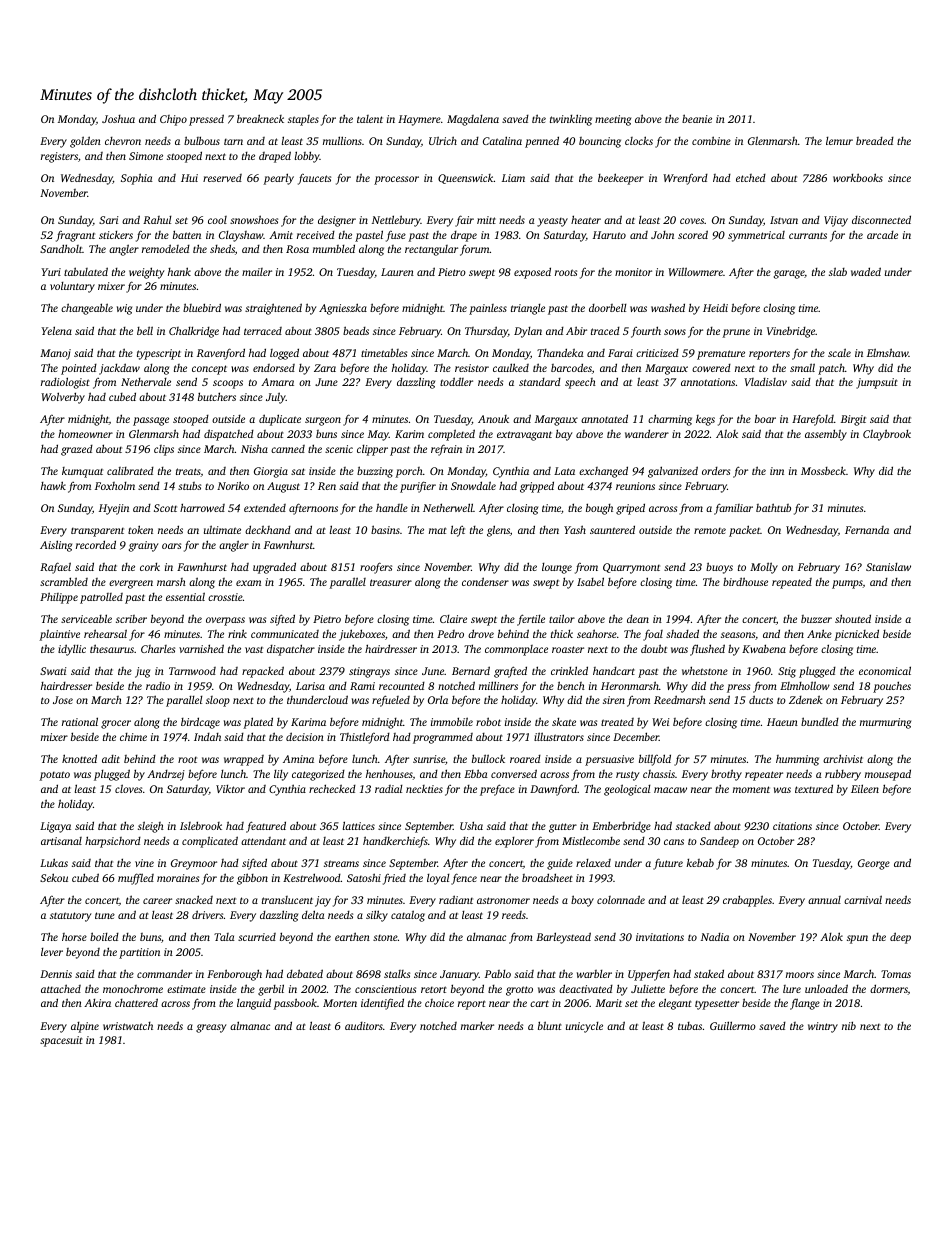 This screenshot has height=1233, width=952. What do you see at coordinates (114, 509) in the screenshot?
I see `Hyejin` at bounding box center [114, 509].
